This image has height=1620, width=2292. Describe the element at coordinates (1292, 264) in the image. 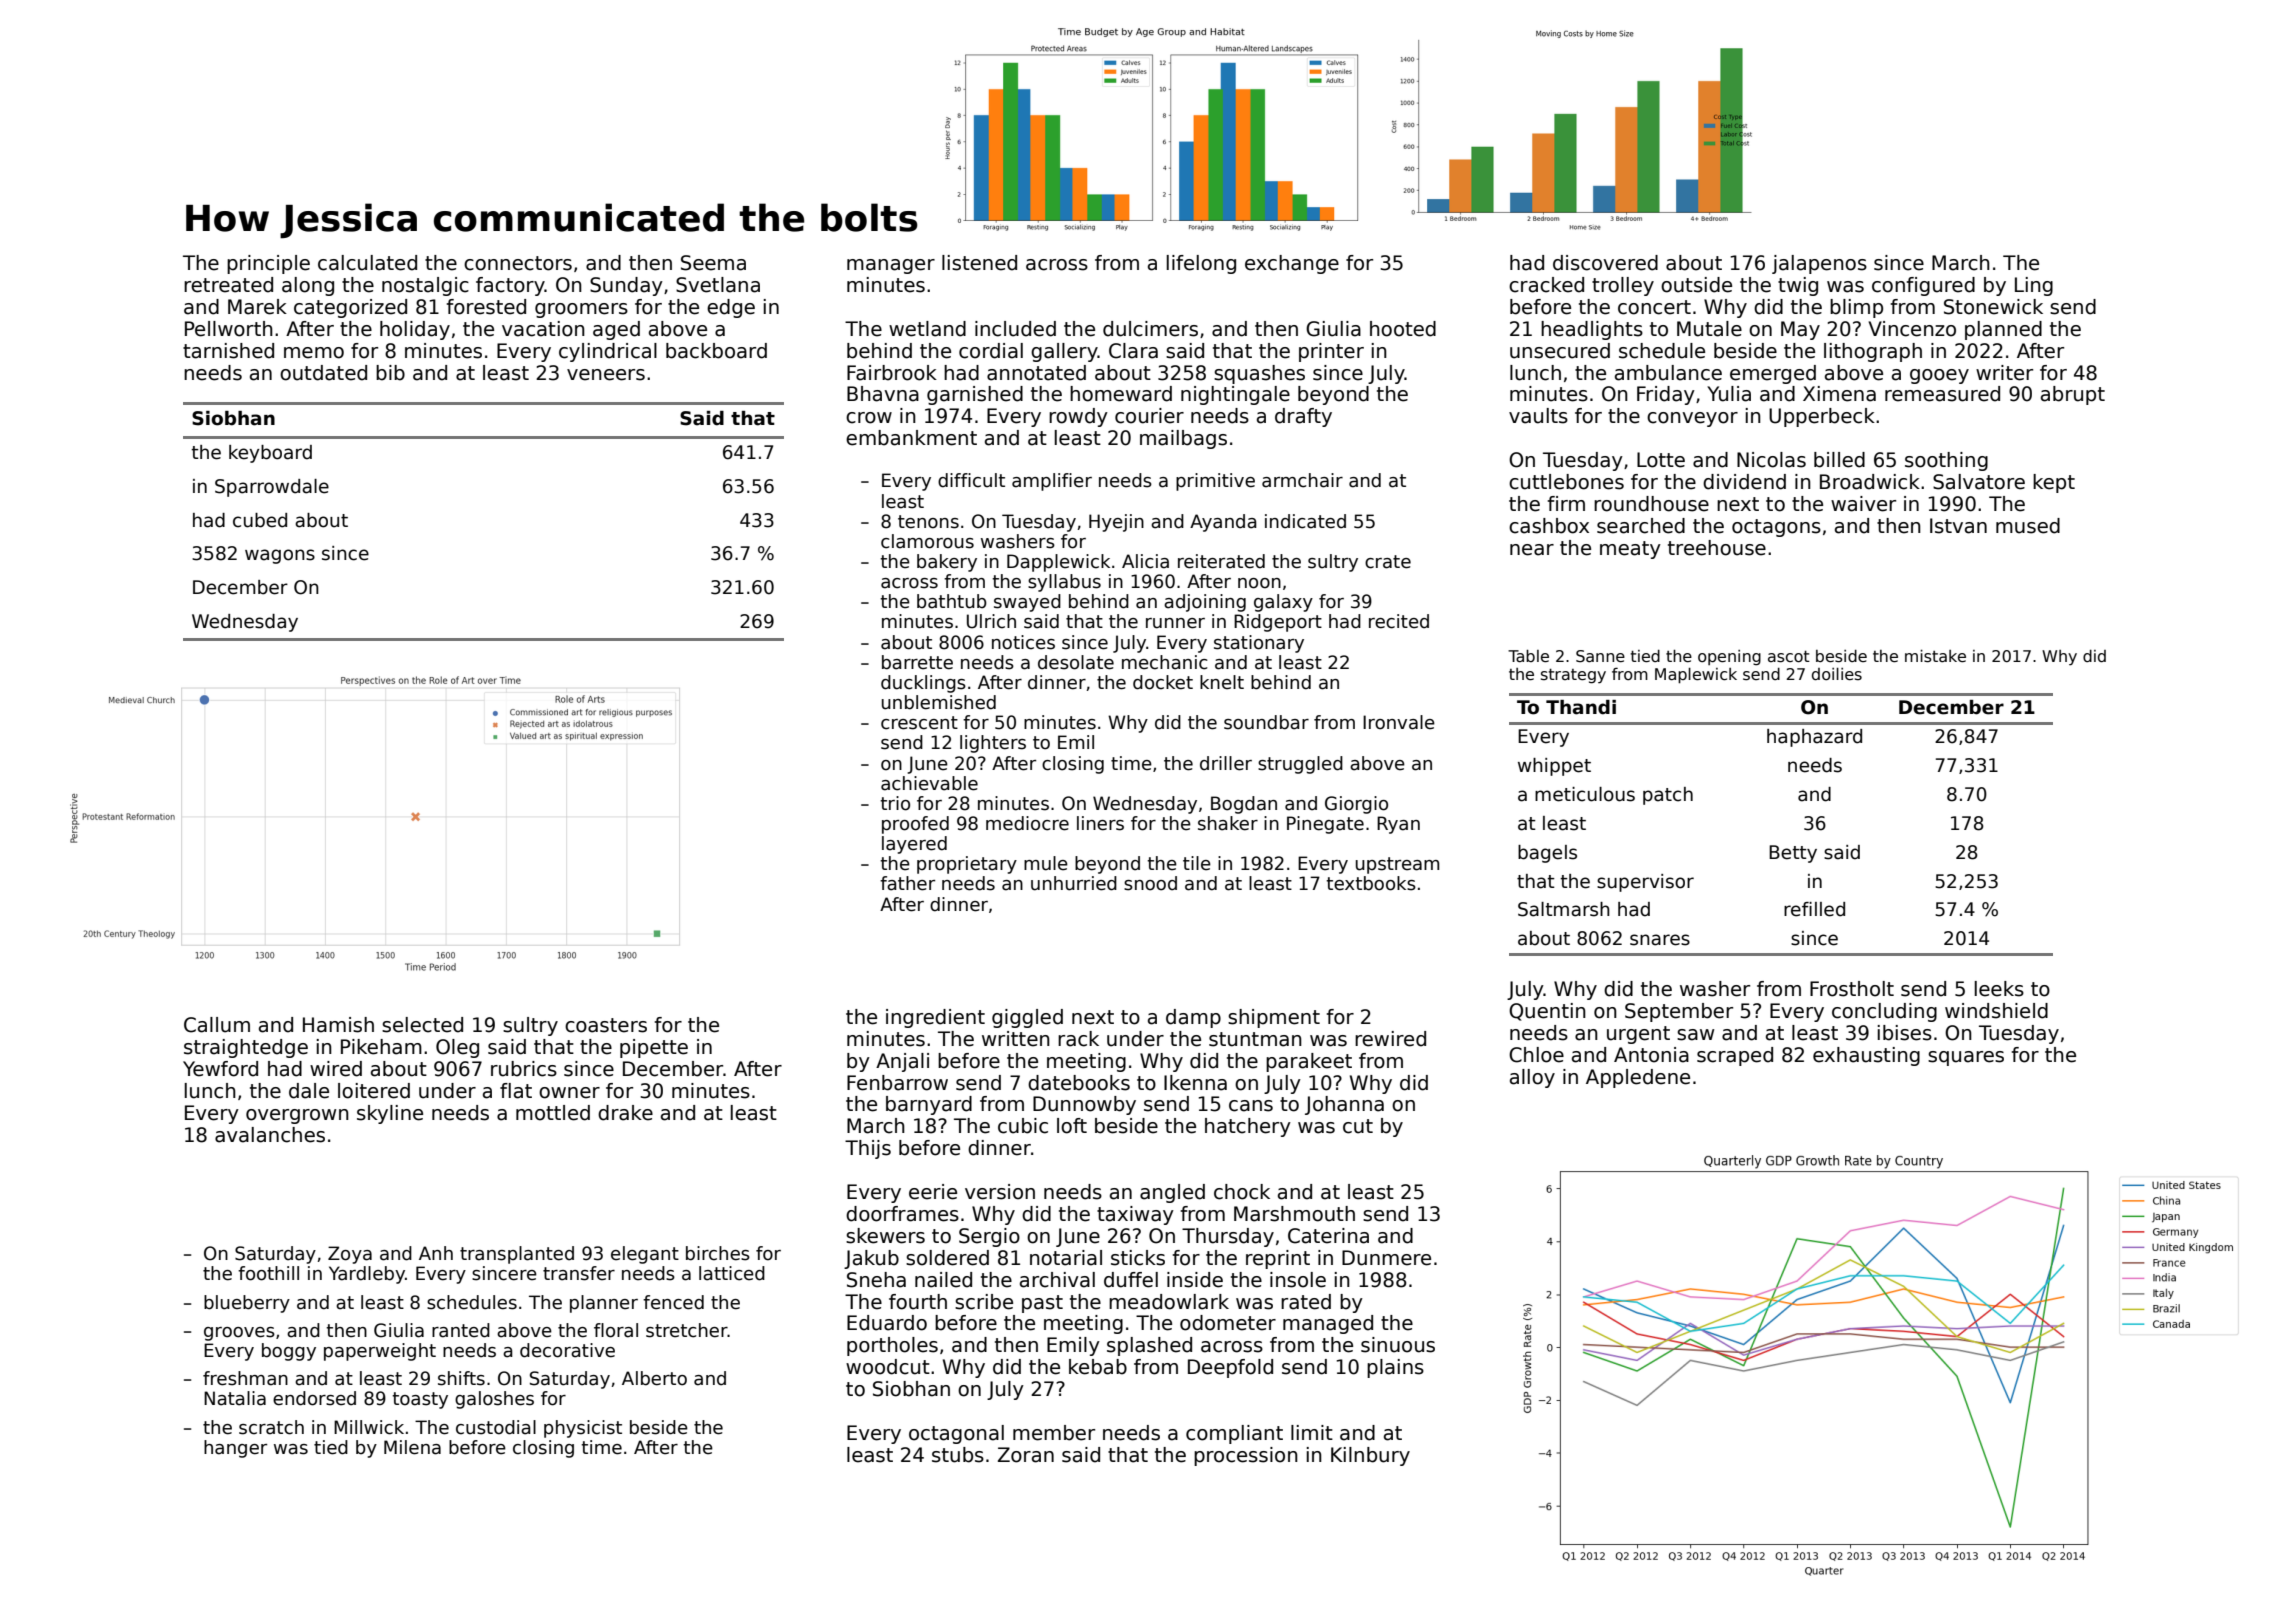

I see `exchange` at that location.
